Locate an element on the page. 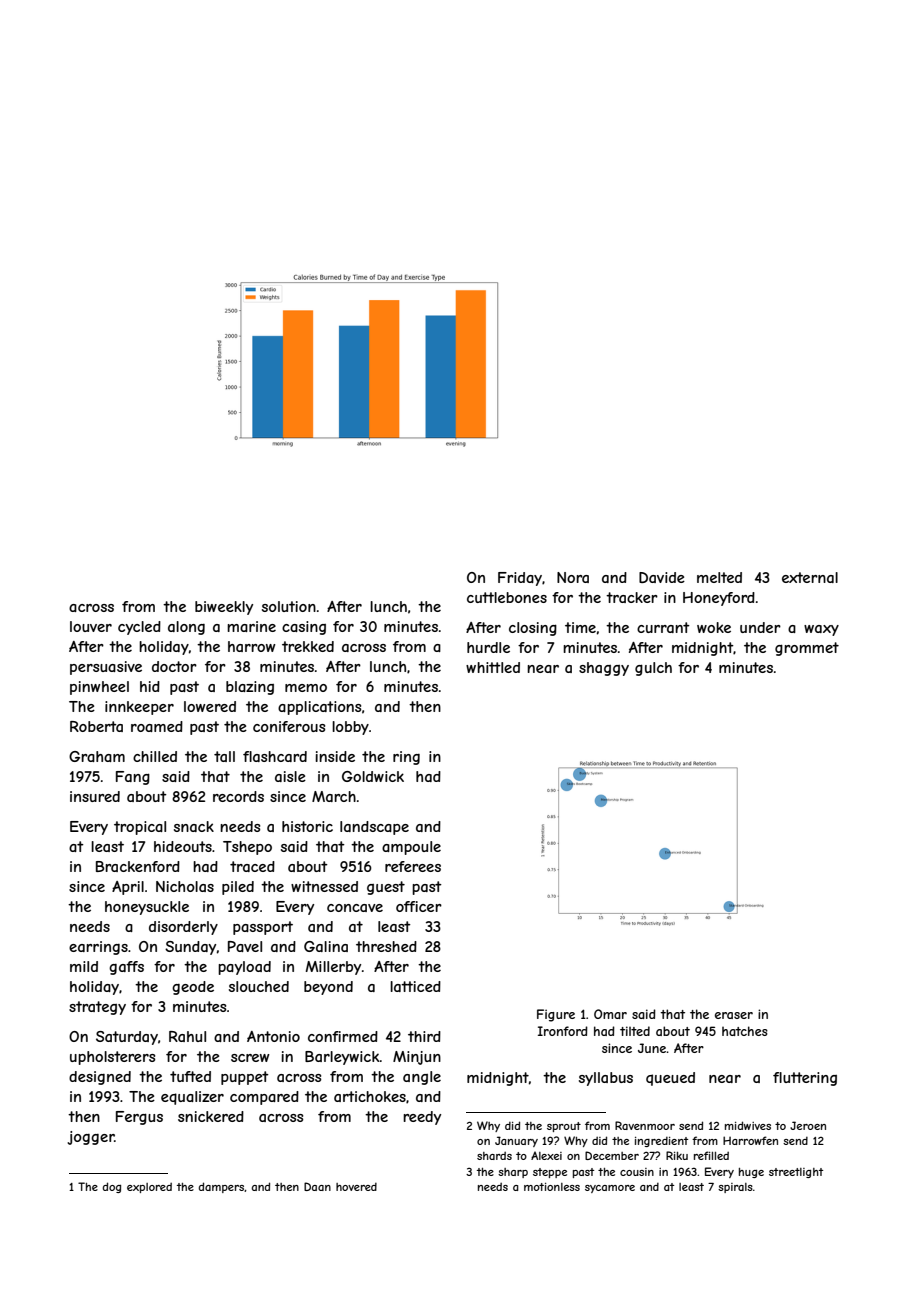 This image has width=908, height=1316. officer is located at coordinates (419, 906).
